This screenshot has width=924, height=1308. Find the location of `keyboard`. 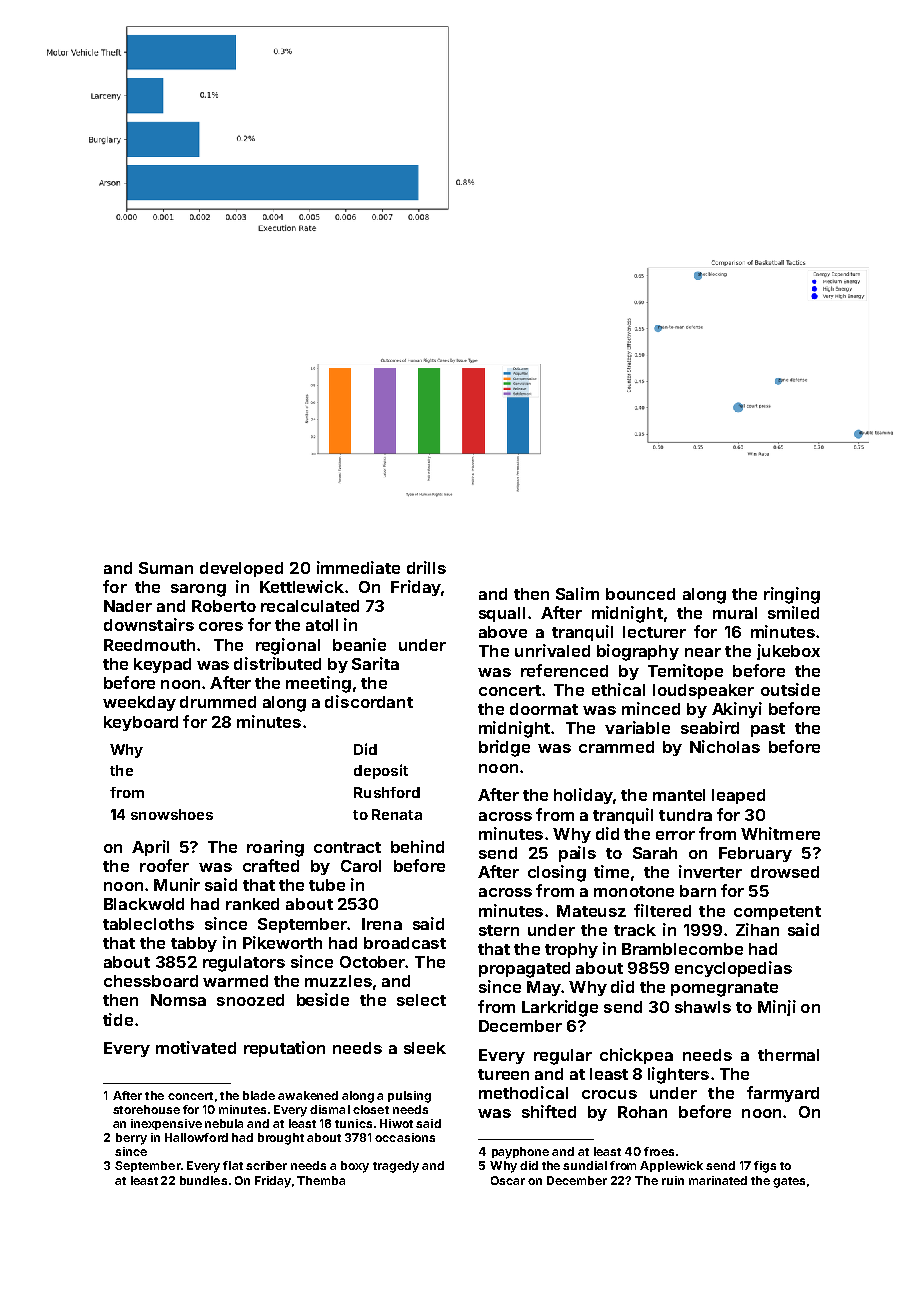

keyboard is located at coordinates (141, 723).
